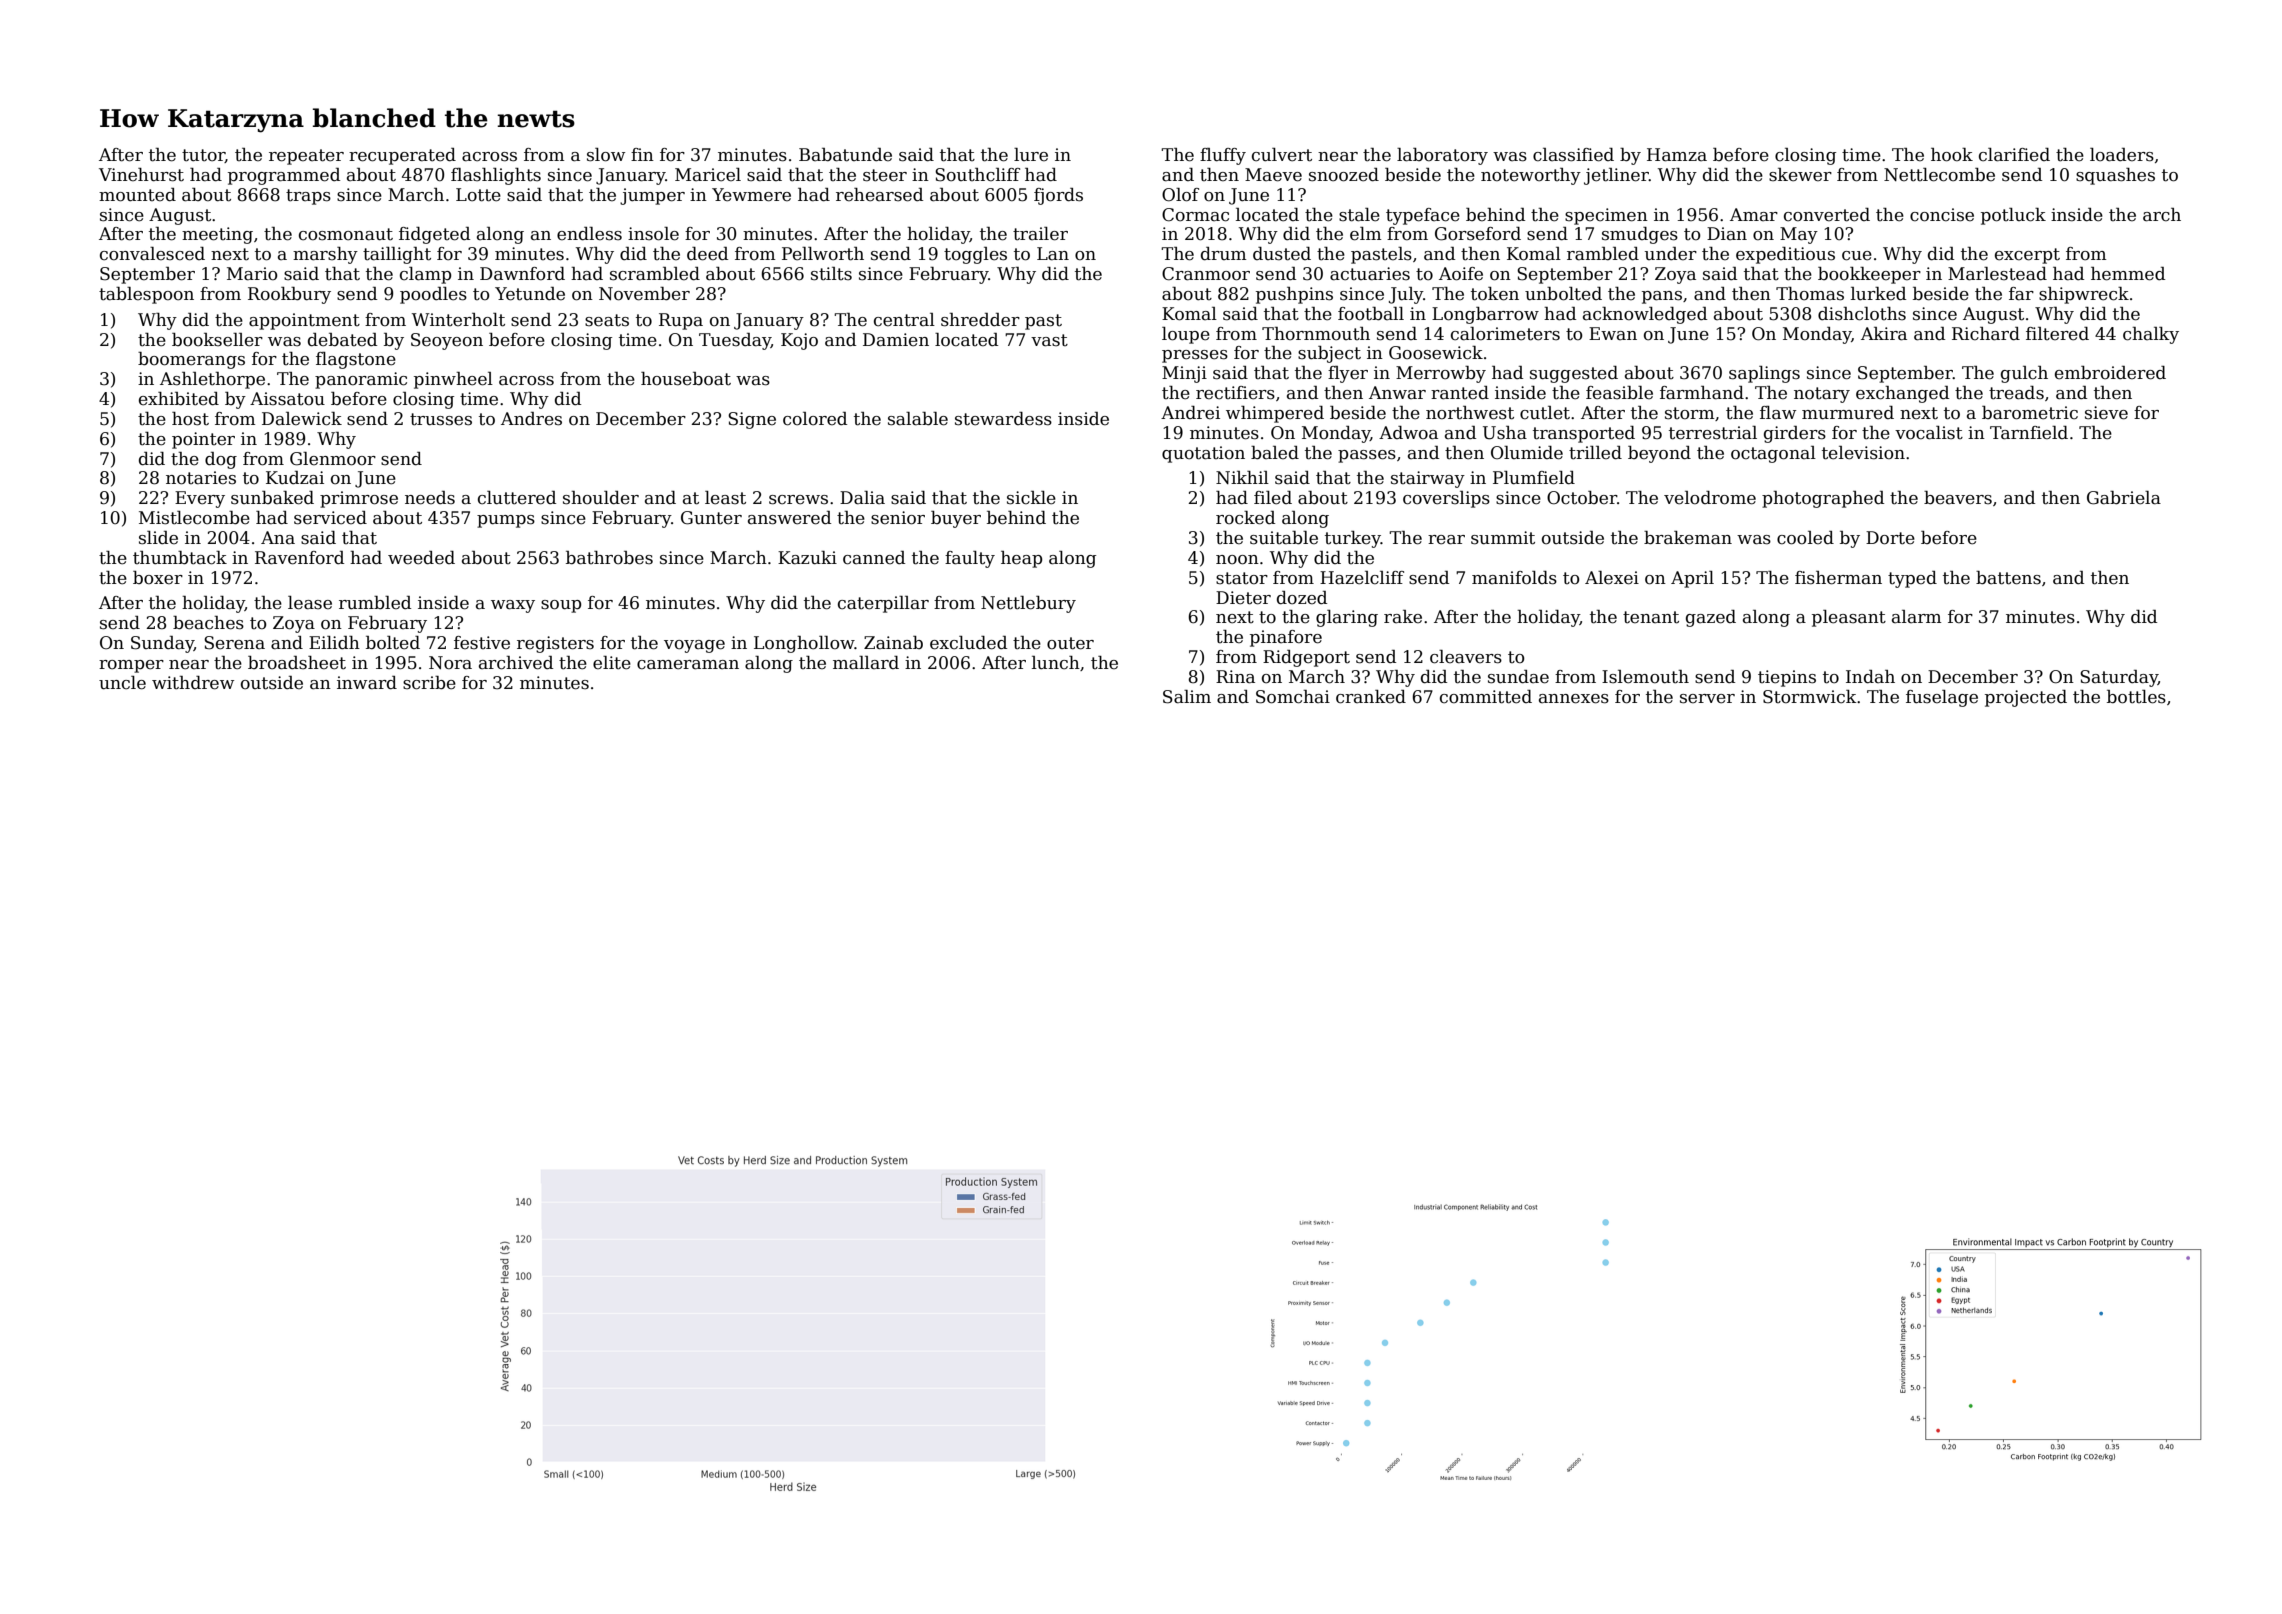 This page has height=1614, width=2282. I want to click on soup, so click(561, 606).
